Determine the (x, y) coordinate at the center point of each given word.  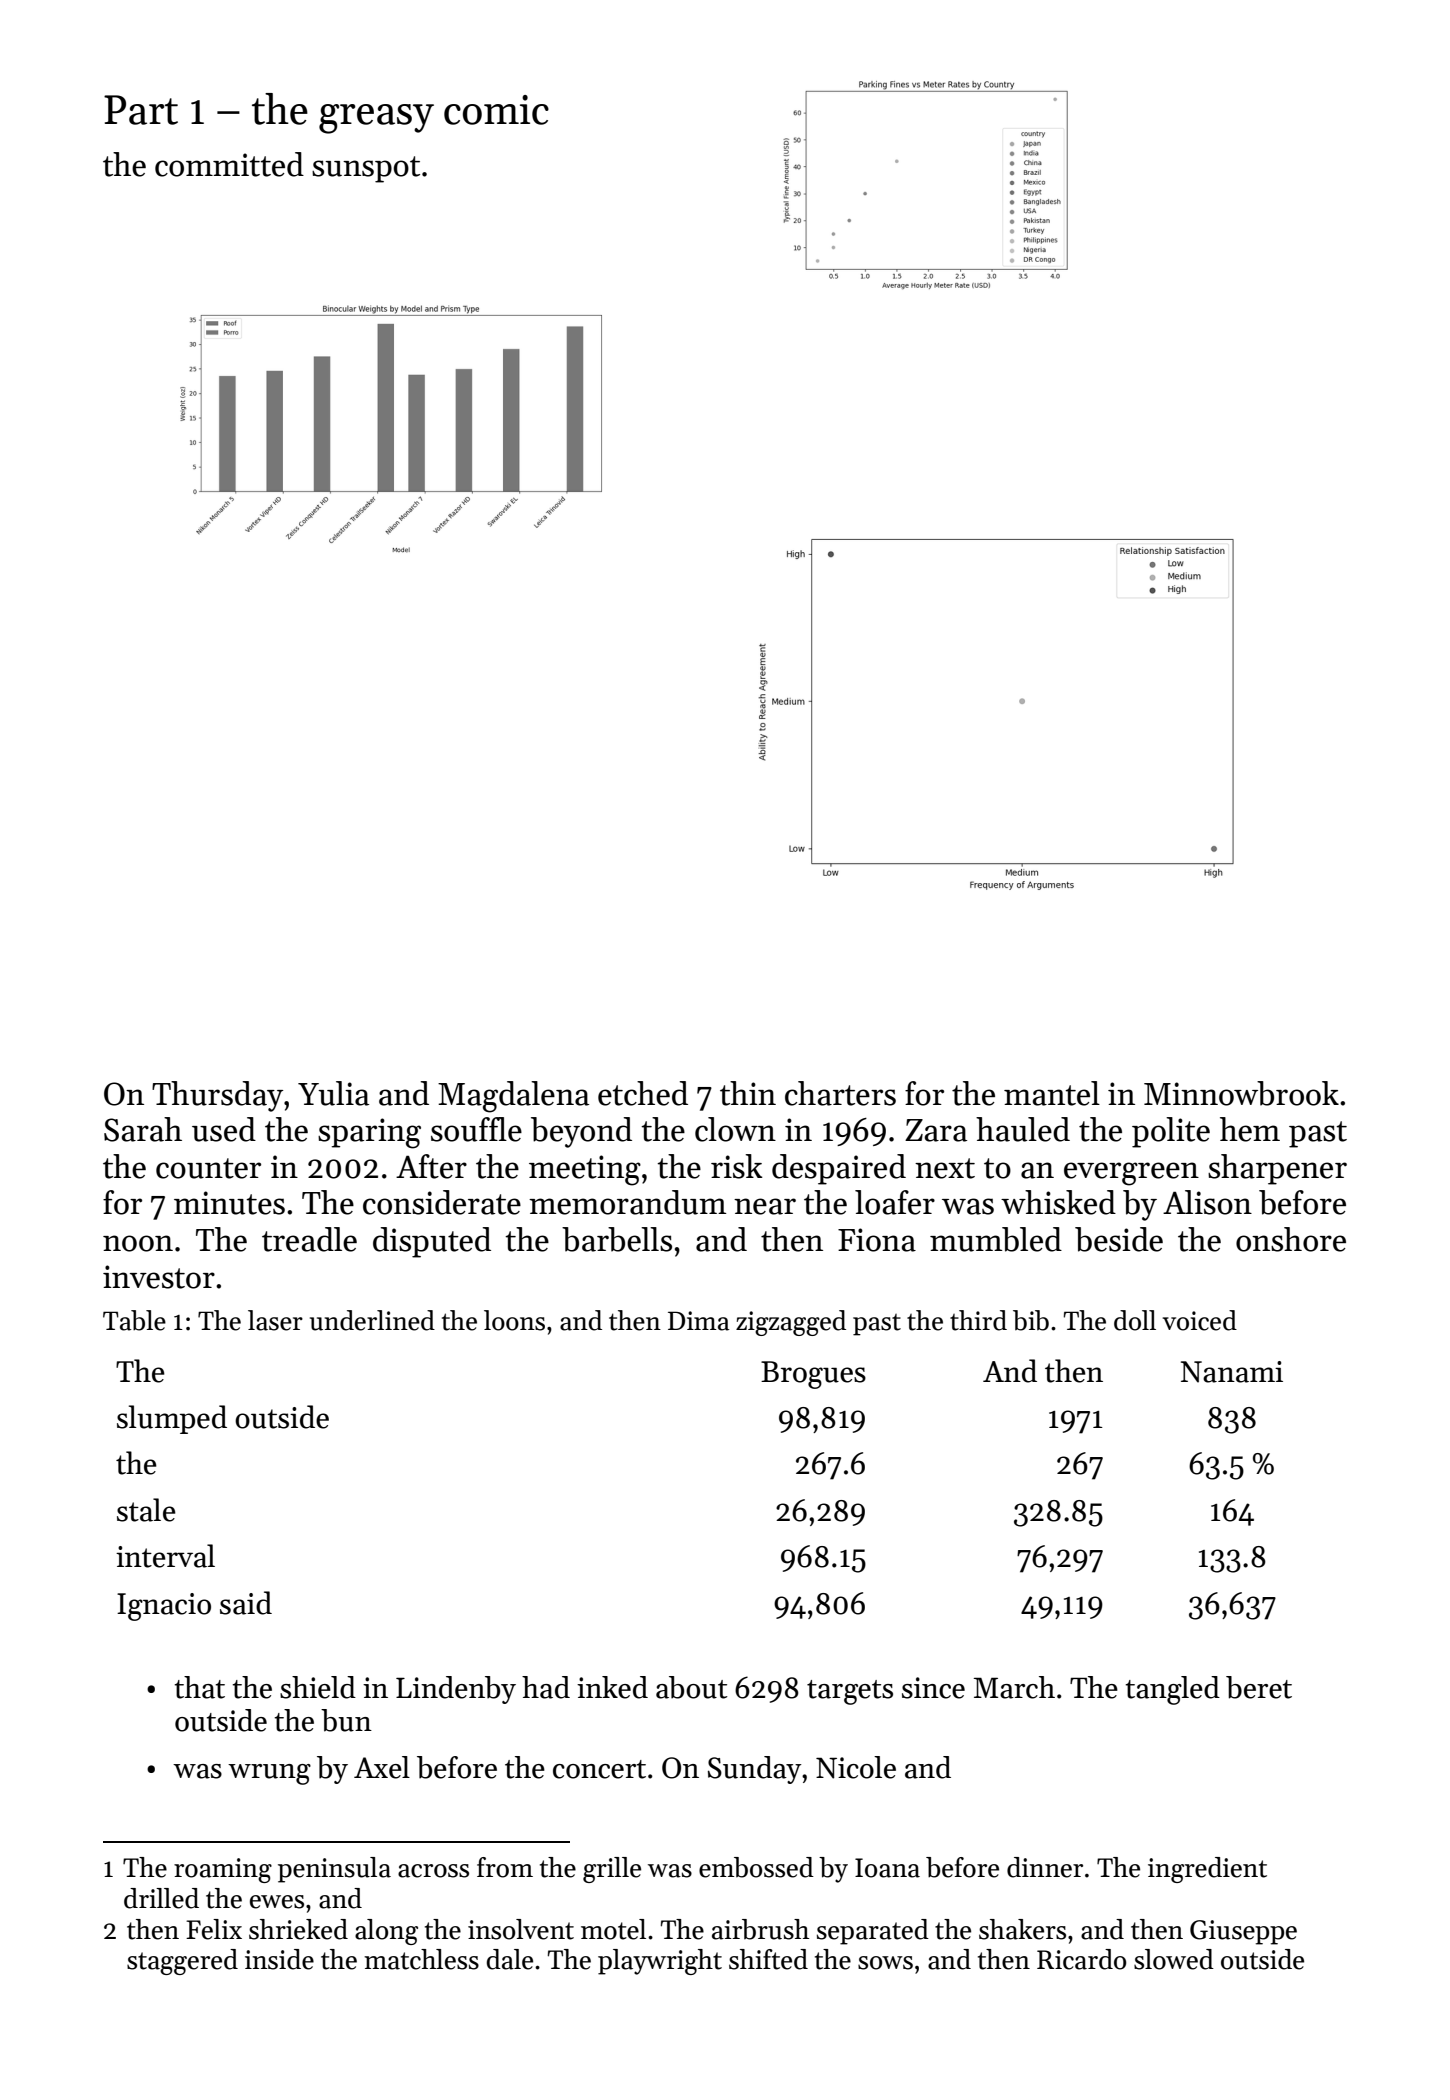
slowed (1174, 1959)
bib (1031, 1320)
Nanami (1232, 1372)
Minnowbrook (1241, 1093)
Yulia (333, 1093)
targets (850, 1692)
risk (736, 1166)
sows (885, 1963)
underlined (372, 1320)
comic (496, 110)
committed (229, 164)
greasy (376, 119)
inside (279, 1959)
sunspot (366, 169)
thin (748, 1093)
